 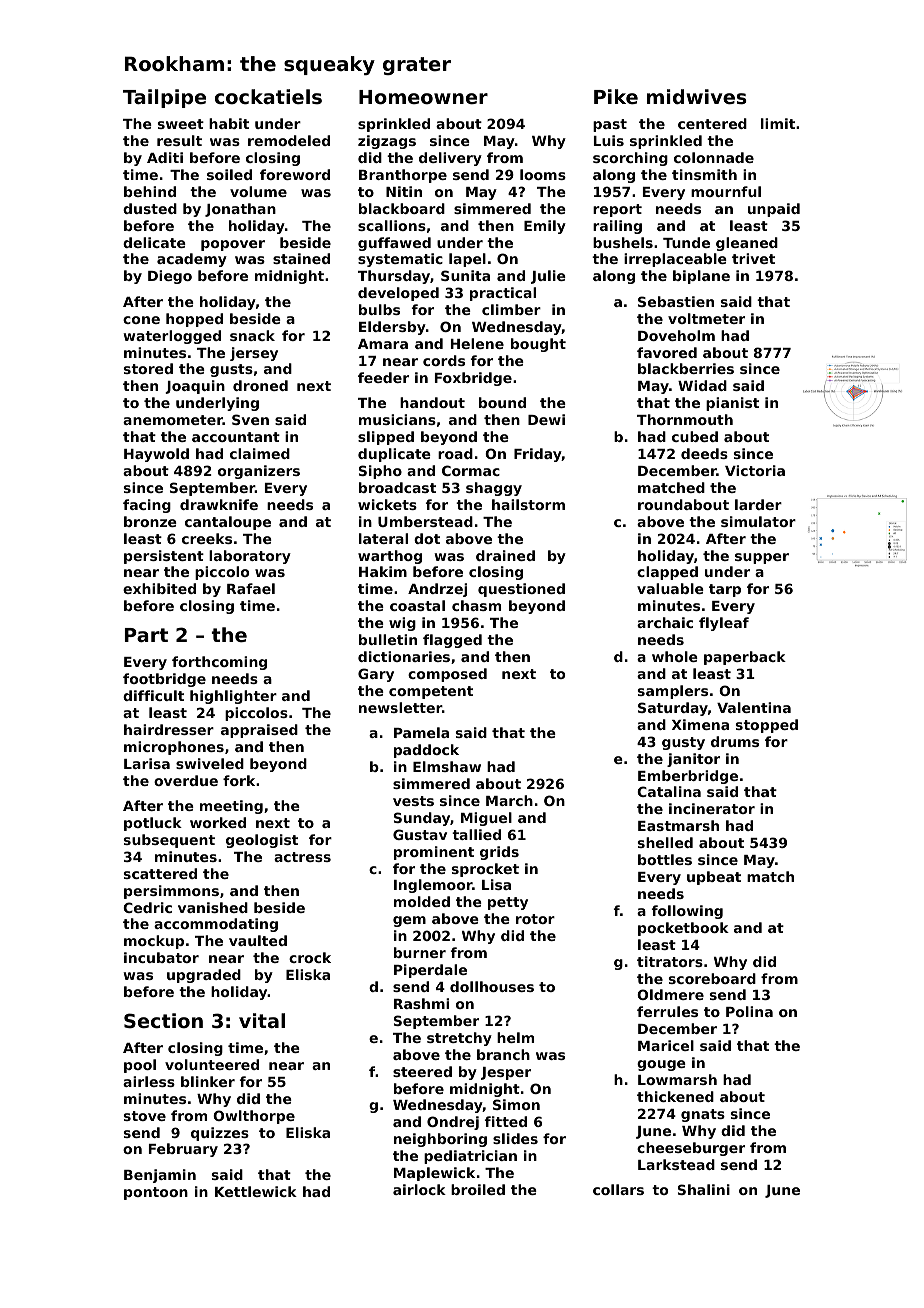 I want to click on warthog, so click(x=390, y=557).
